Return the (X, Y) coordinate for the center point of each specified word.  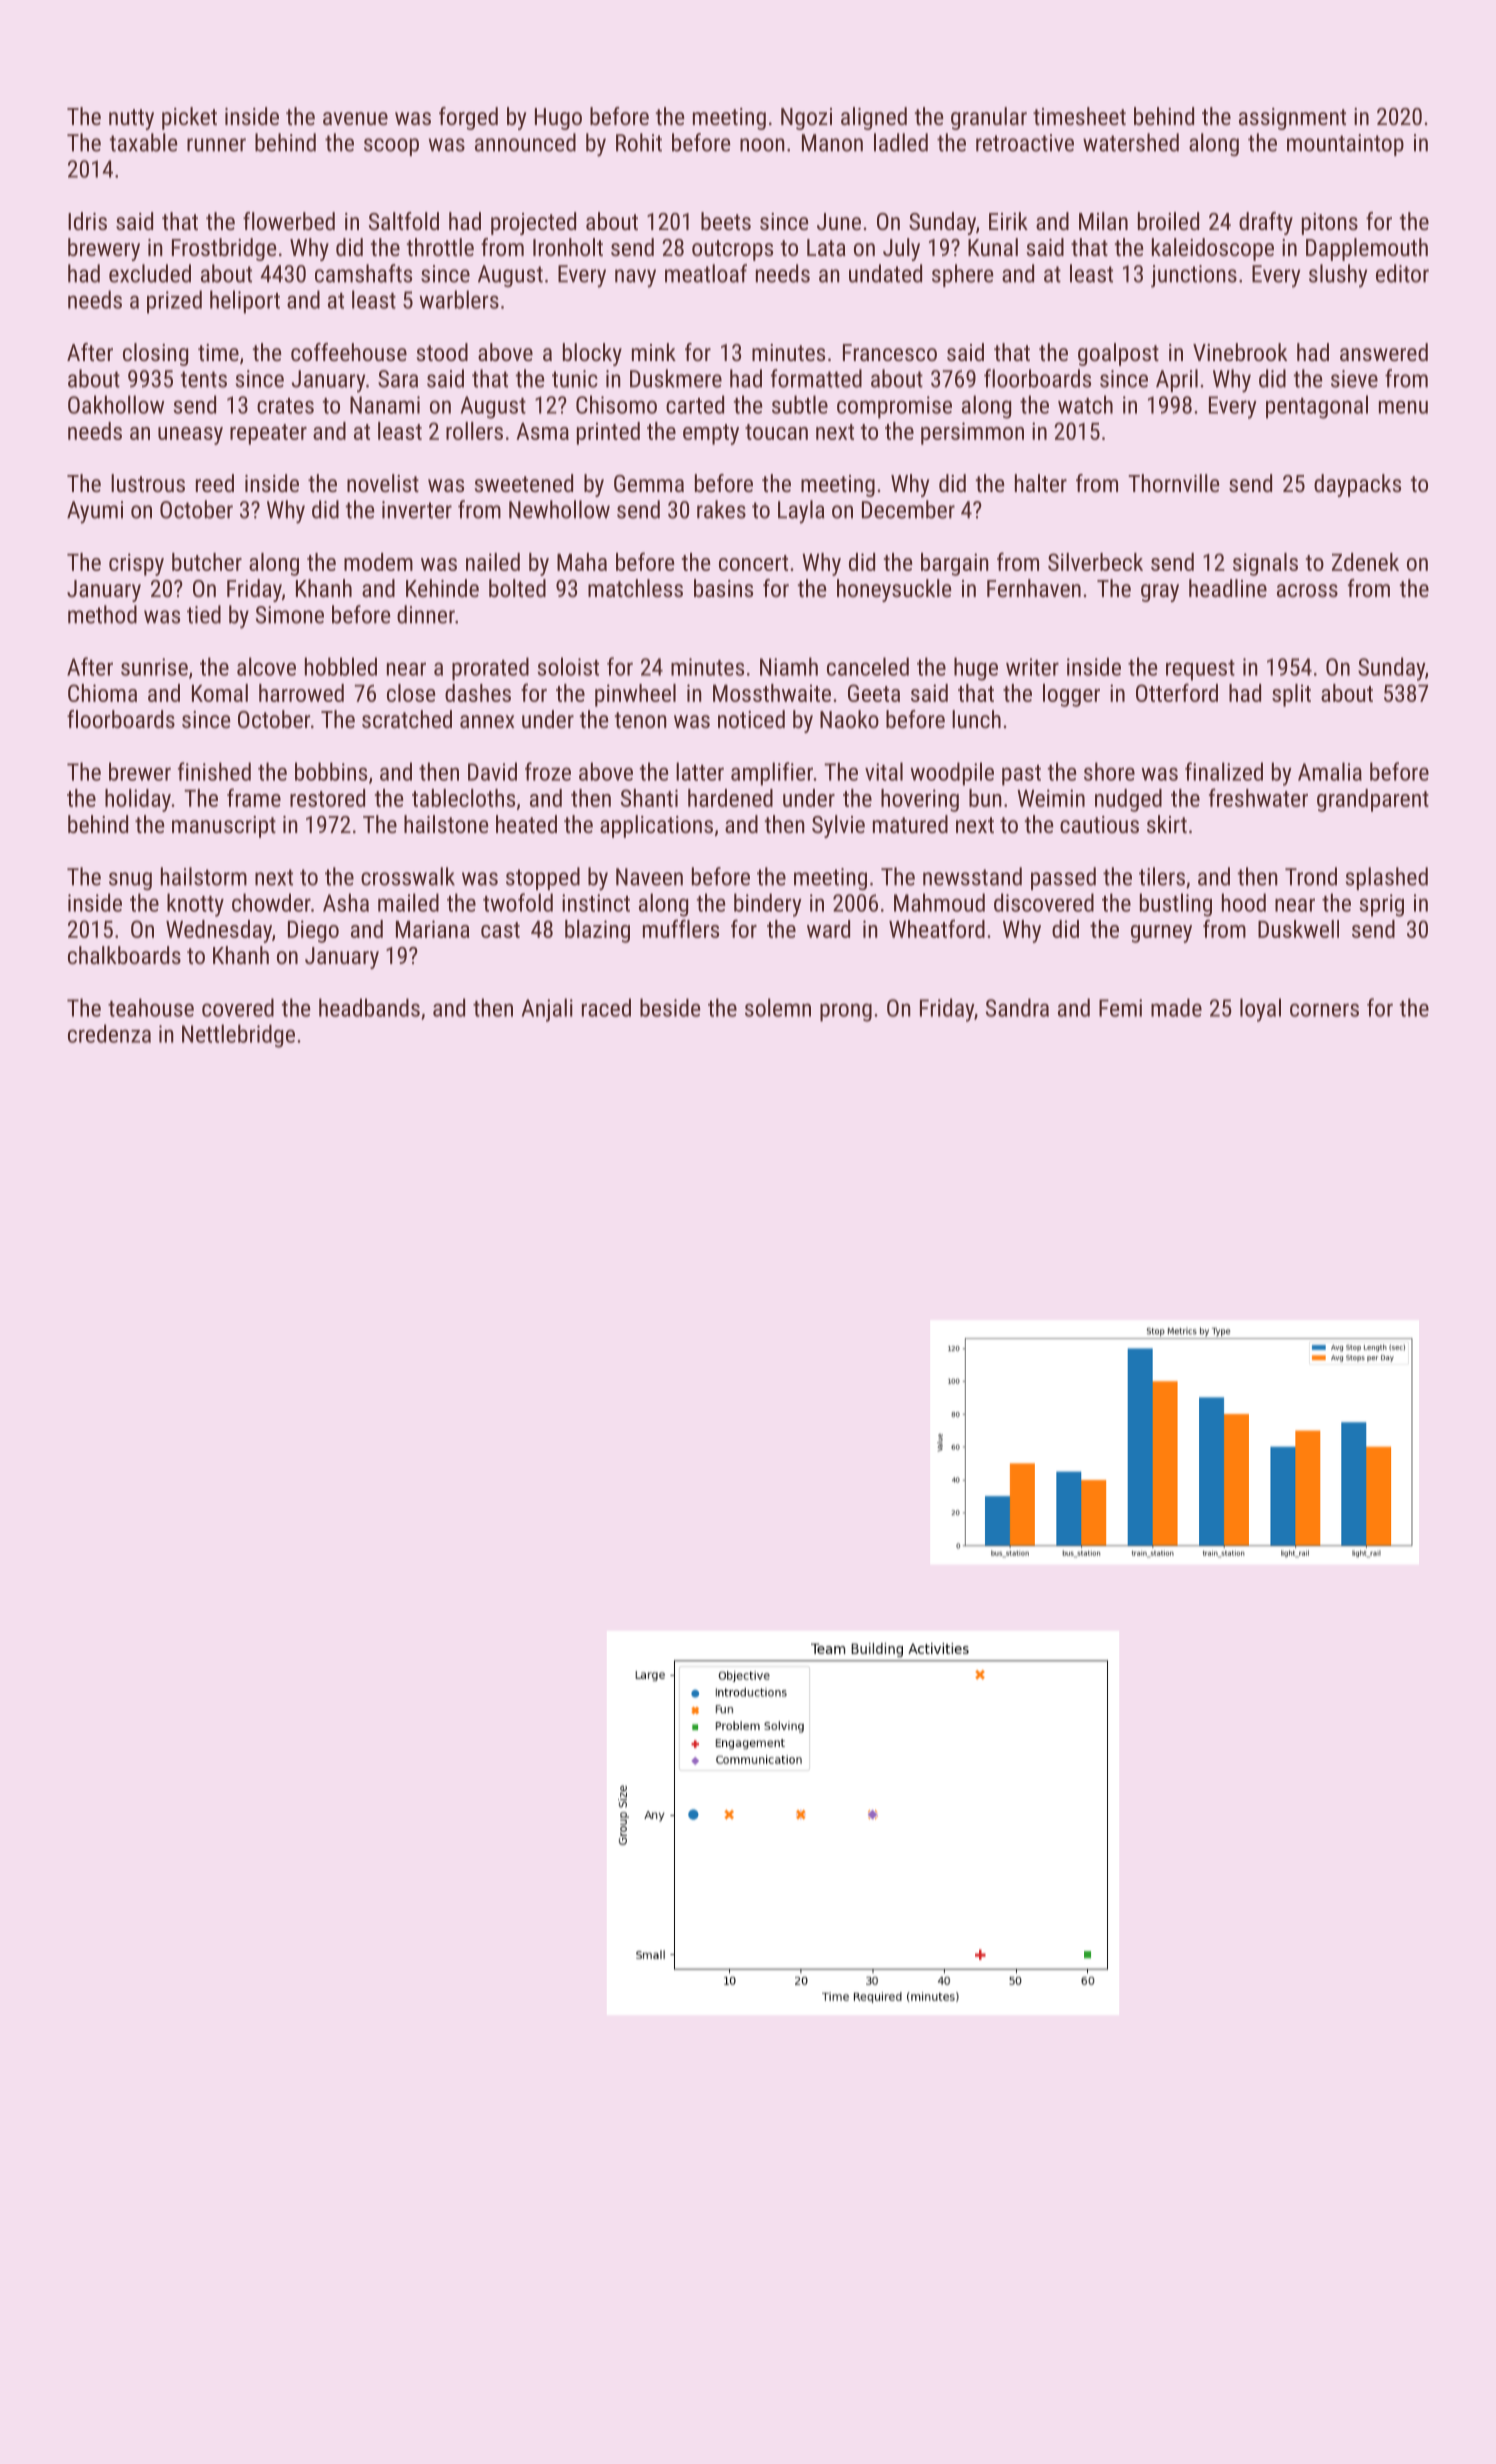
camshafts (363, 273)
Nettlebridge (238, 1036)
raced (606, 1007)
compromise (894, 407)
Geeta (874, 693)
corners (1324, 1010)
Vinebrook (1240, 352)
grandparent (1373, 800)
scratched (407, 719)
